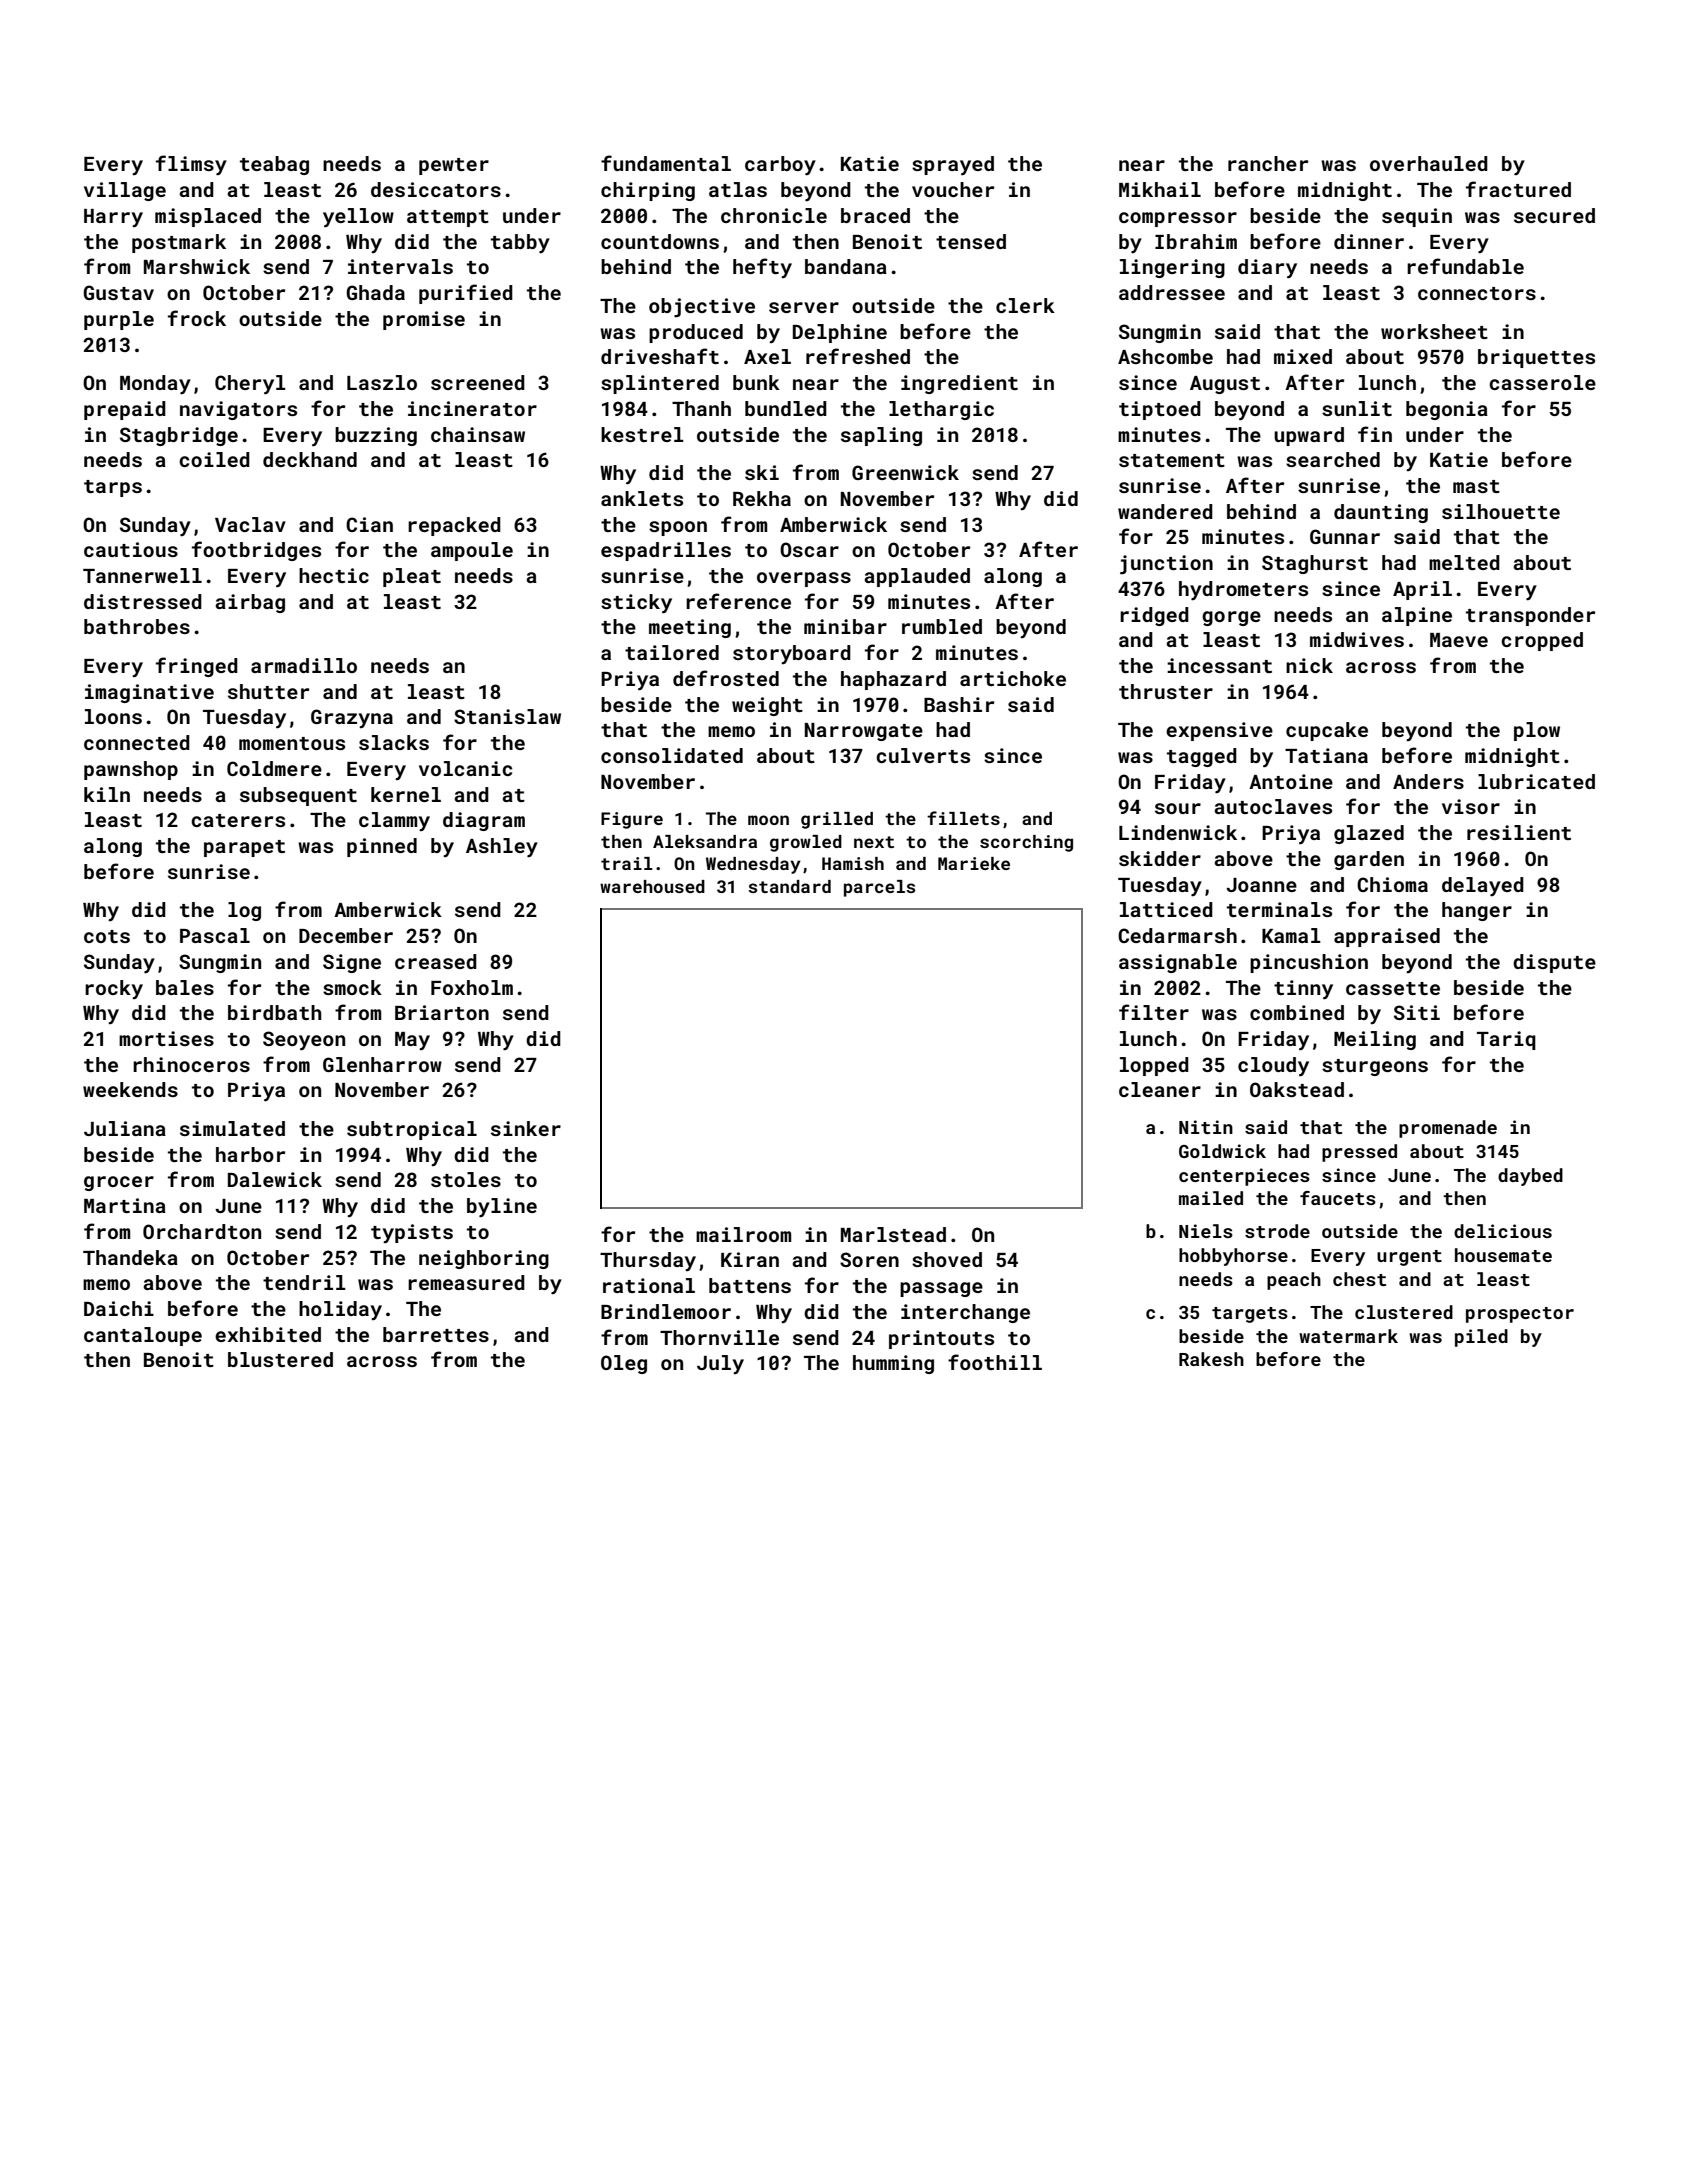 This document has width=1683, height=2178. I want to click on flimsy, so click(191, 165).
